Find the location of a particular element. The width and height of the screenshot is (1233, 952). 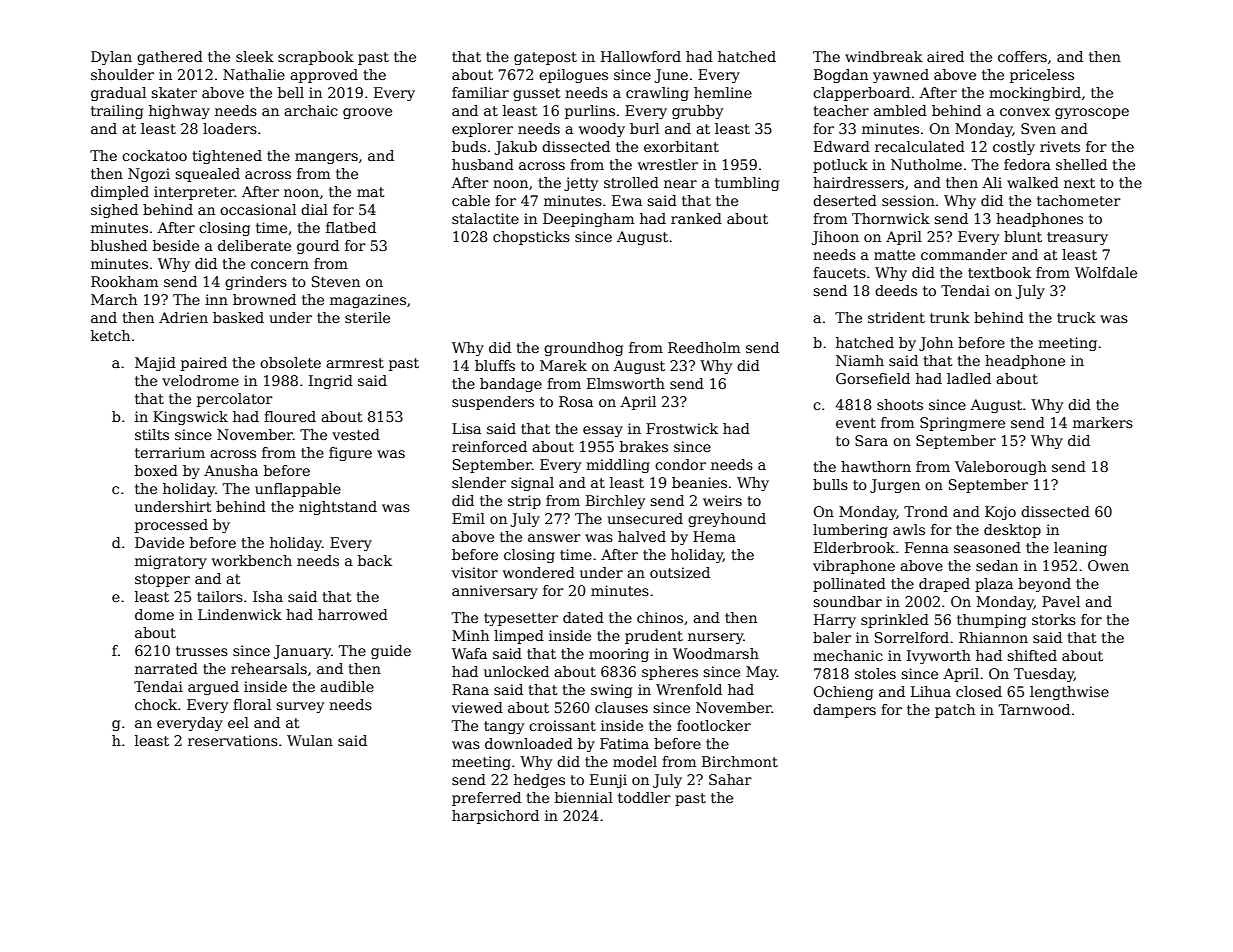

harpsichord is located at coordinates (495, 817).
